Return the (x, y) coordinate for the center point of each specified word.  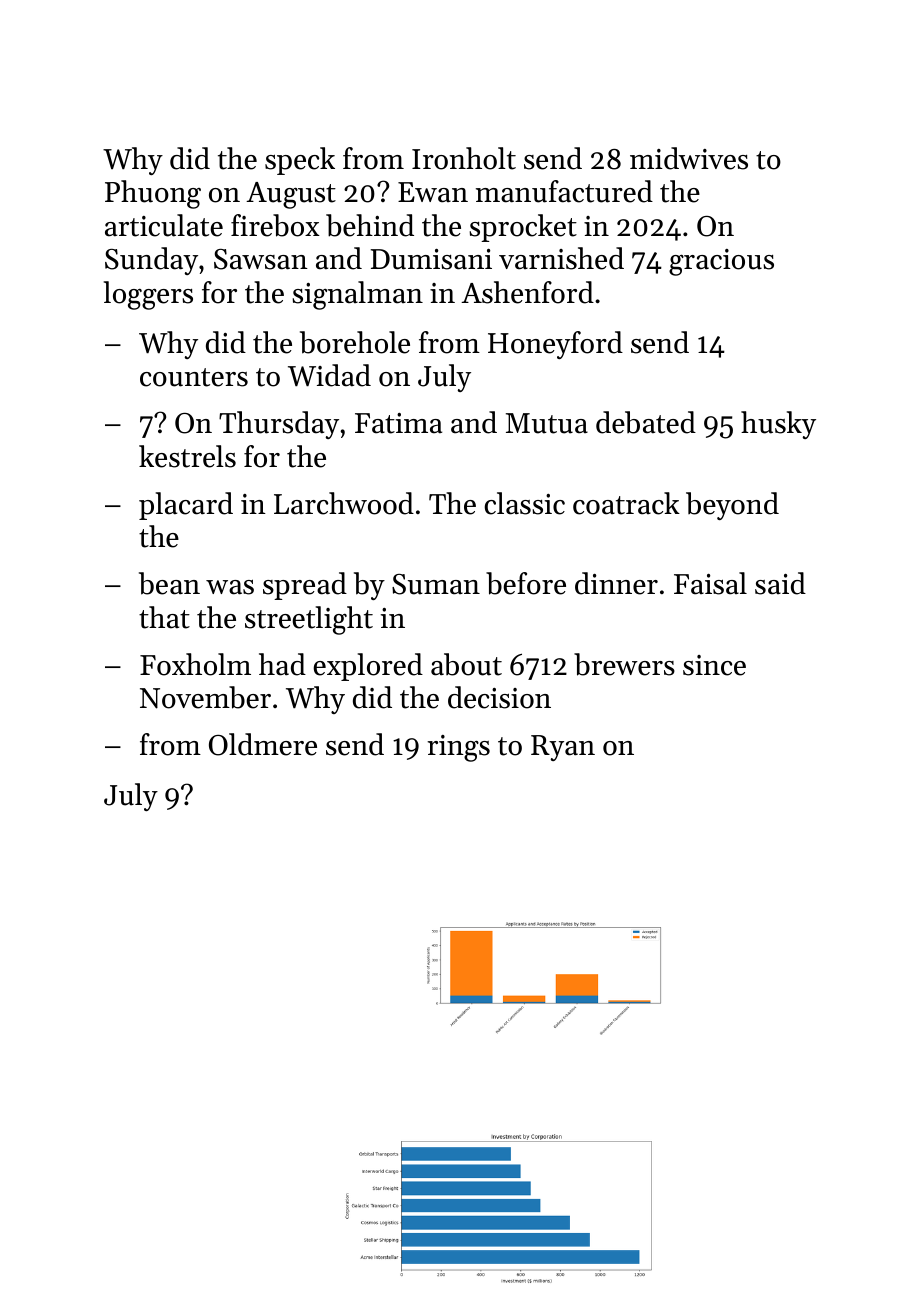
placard (186, 506)
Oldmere (263, 744)
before (526, 583)
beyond (732, 506)
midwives (689, 158)
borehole (355, 342)
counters (194, 377)
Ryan (563, 748)
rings (458, 748)
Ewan (433, 192)
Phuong (153, 194)
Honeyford (555, 345)
